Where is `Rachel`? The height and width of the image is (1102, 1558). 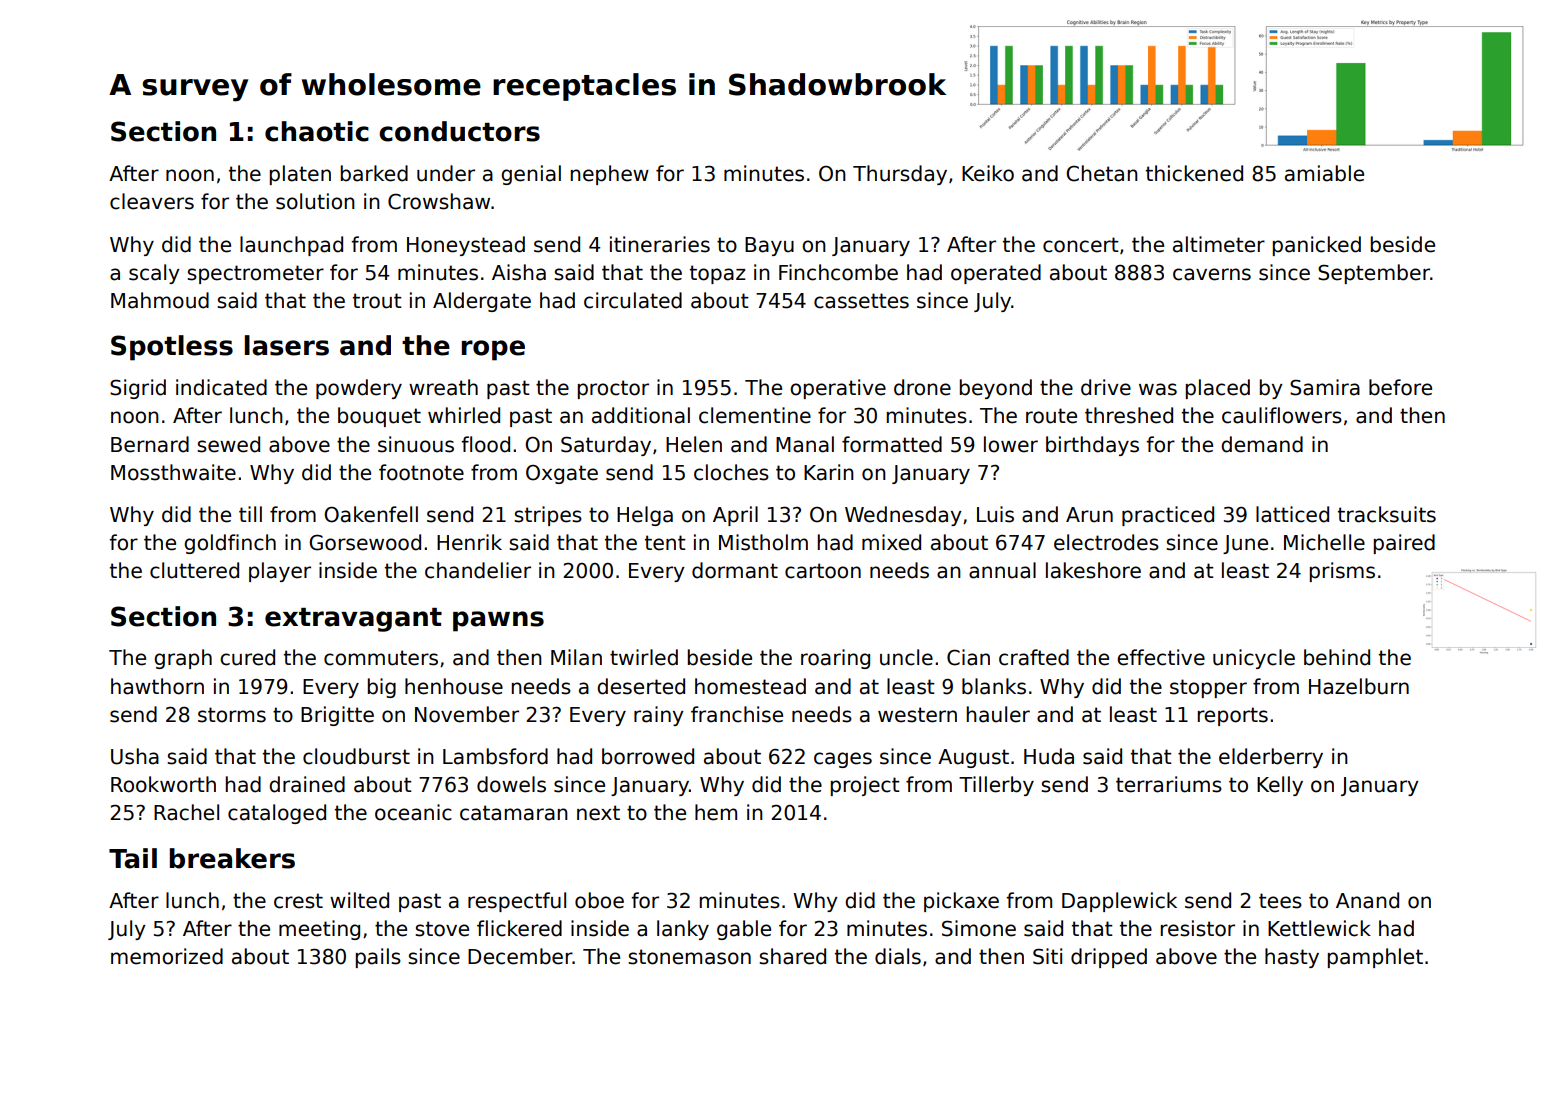
Rachel is located at coordinates (186, 812).
